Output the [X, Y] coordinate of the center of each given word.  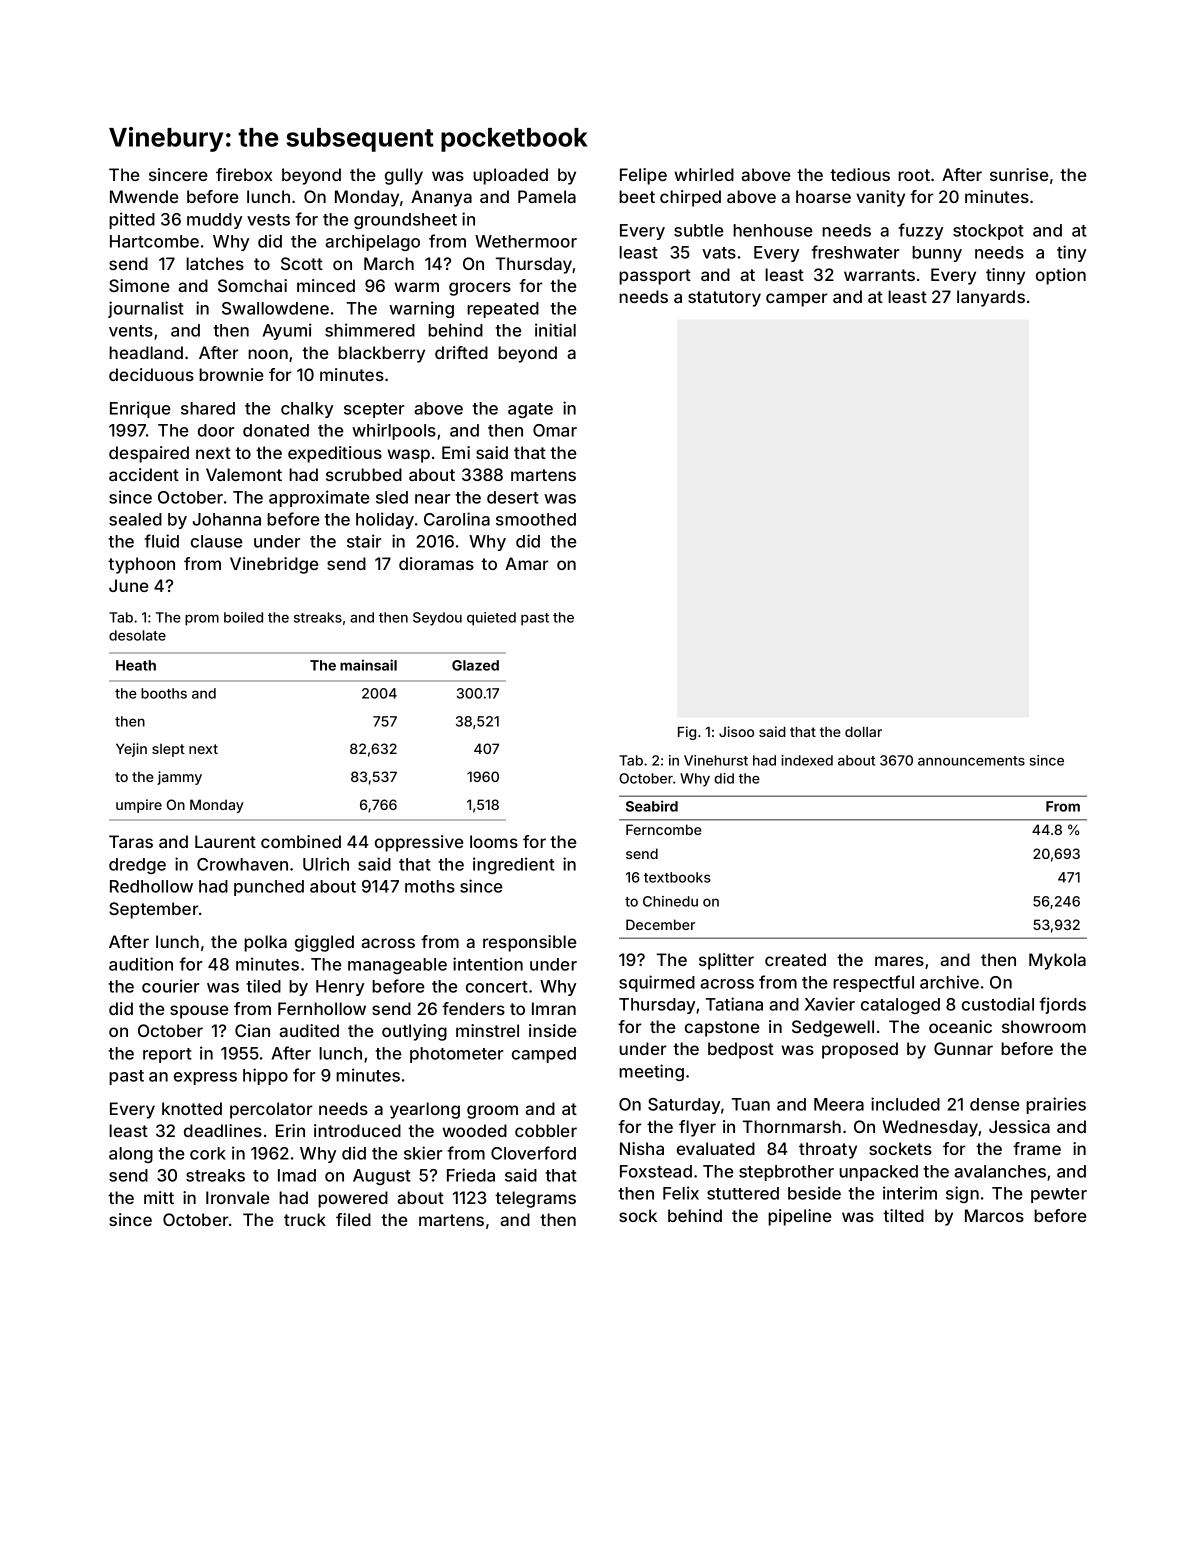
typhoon [141, 565]
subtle [699, 230]
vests [268, 220]
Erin [290, 1130]
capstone [722, 1029]
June [128, 585]
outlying [414, 1032]
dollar [863, 732]
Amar [527, 563]
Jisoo [736, 731]
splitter [726, 961]
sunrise [1019, 174]
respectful [873, 983]
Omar [555, 430]
